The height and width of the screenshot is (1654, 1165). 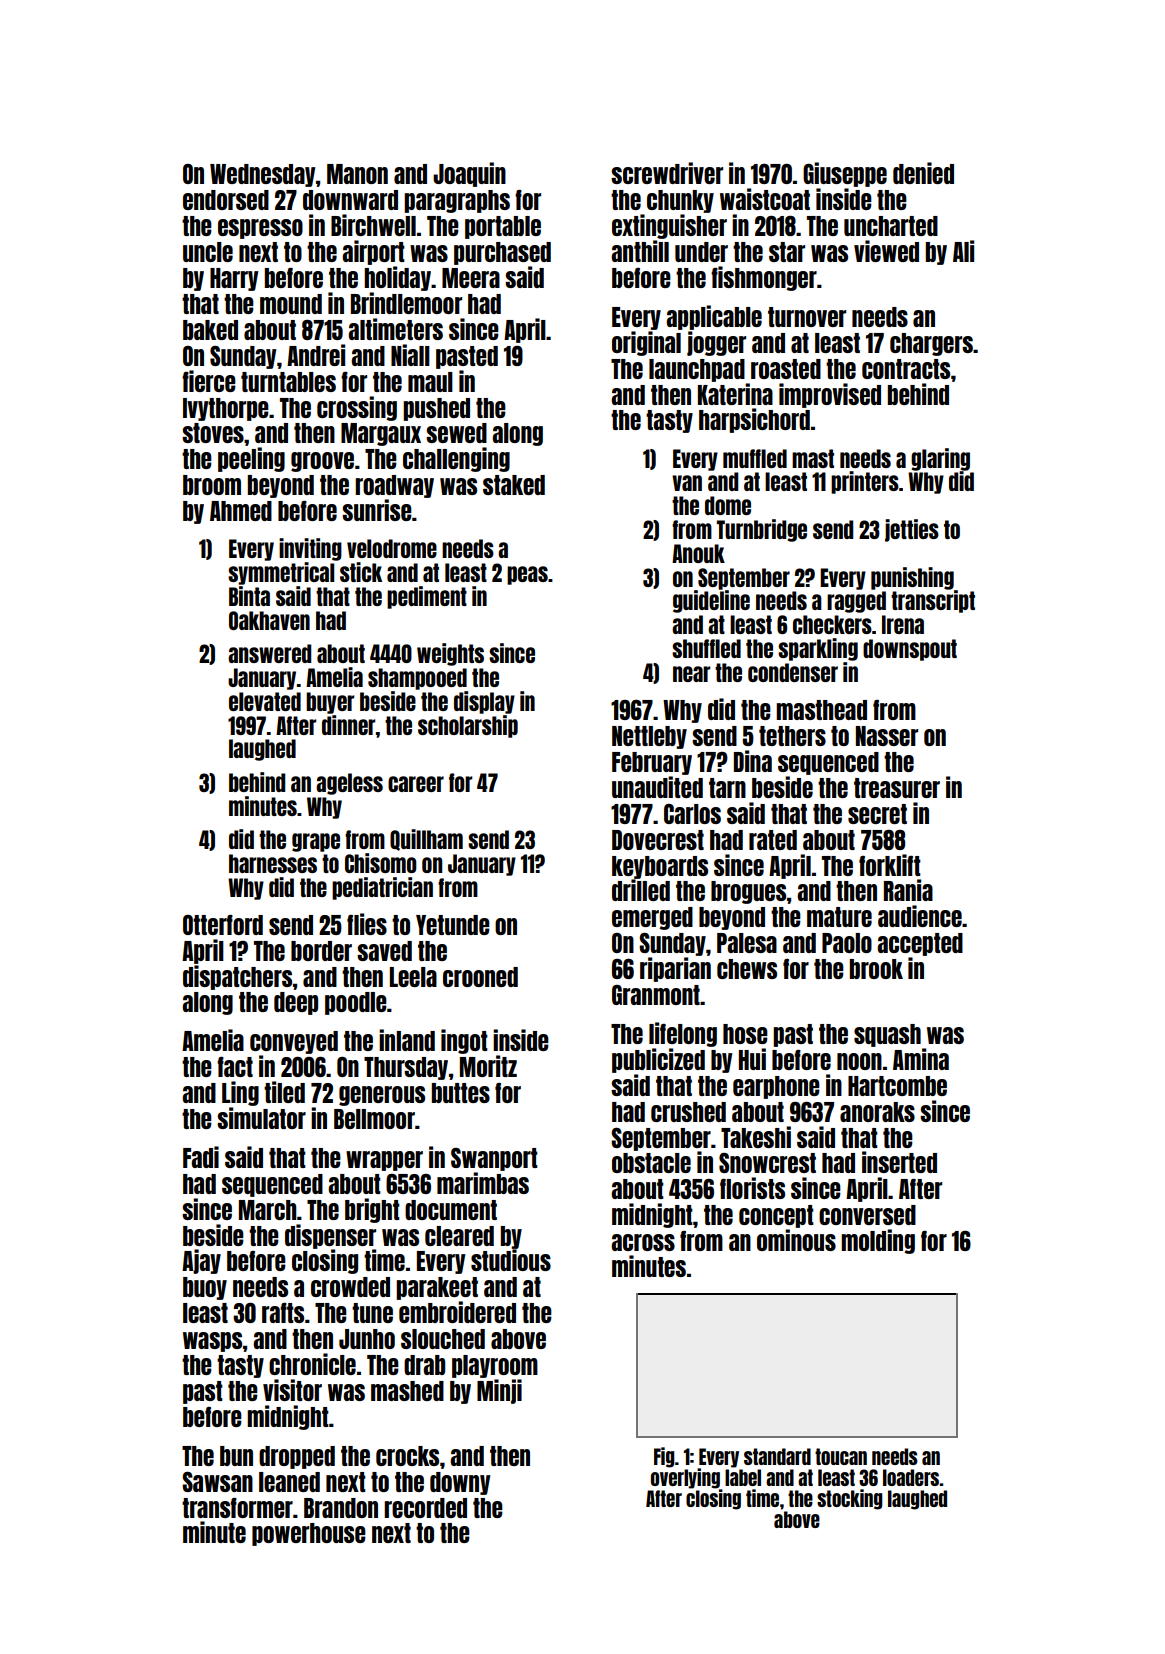 I want to click on chunky, so click(x=680, y=201).
